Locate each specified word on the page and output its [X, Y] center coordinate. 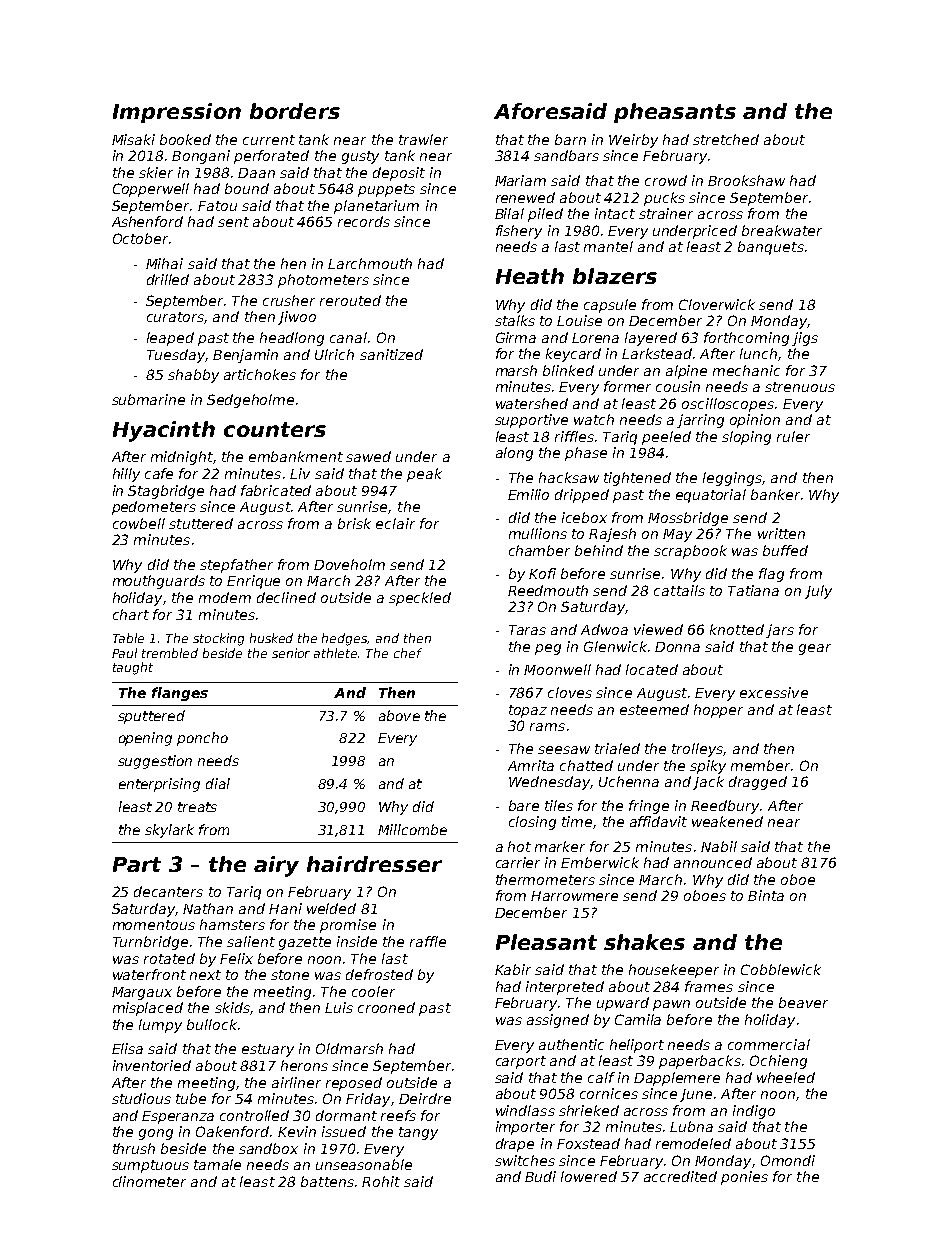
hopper [718, 711]
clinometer [149, 1181]
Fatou [217, 206]
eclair [395, 523]
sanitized [391, 354]
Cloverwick [717, 304]
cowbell [139, 523]
